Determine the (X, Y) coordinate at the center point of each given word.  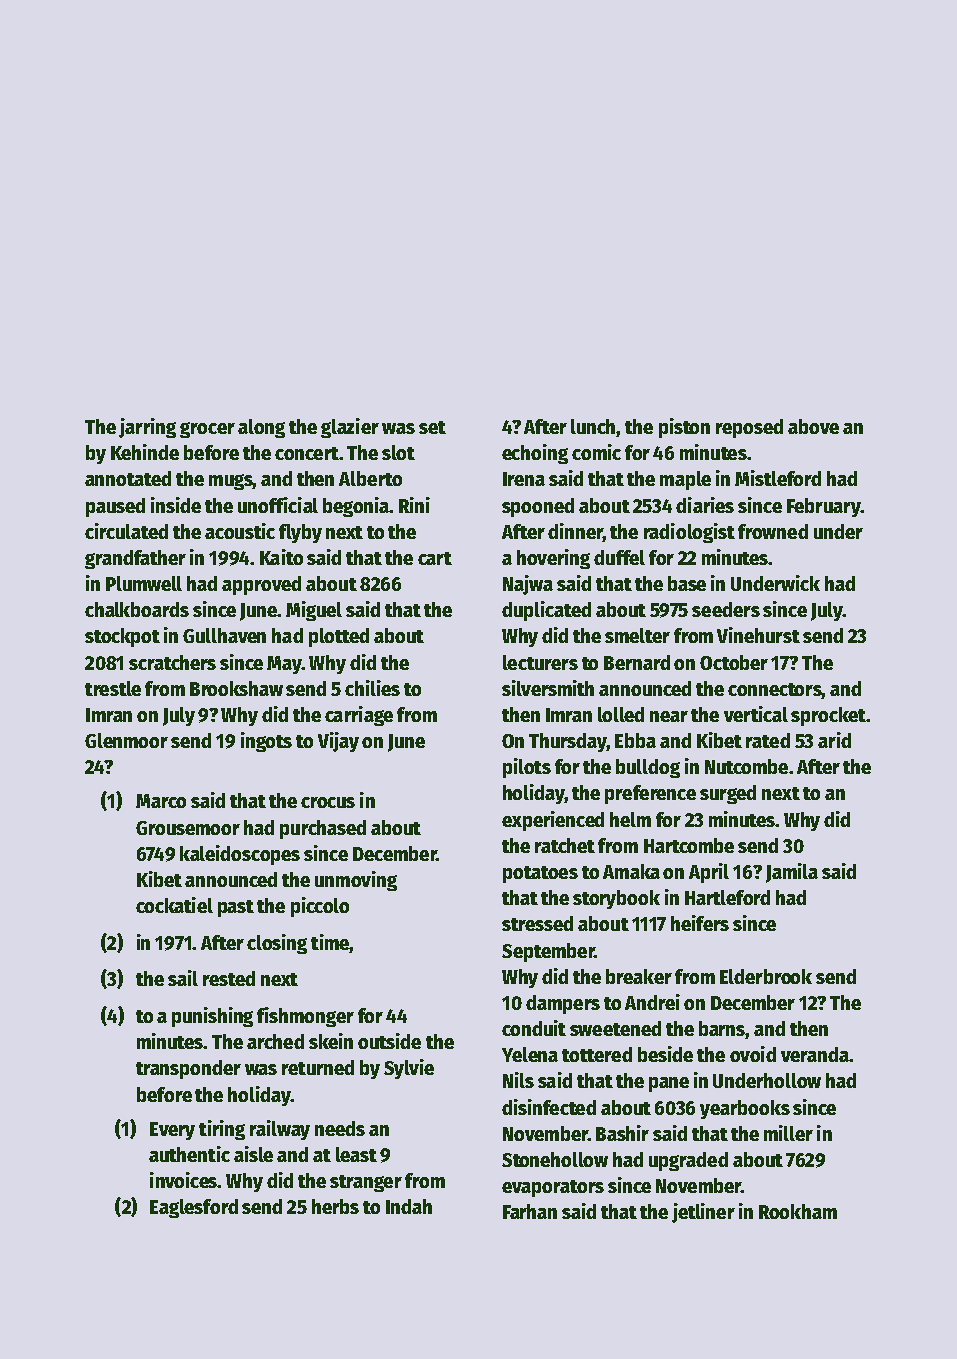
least (356, 1154)
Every (172, 1131)
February (823, 507)
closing (277, 944)
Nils (518, 1080)
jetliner (703, 1213)
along (261, 428)
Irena (524, 479)
